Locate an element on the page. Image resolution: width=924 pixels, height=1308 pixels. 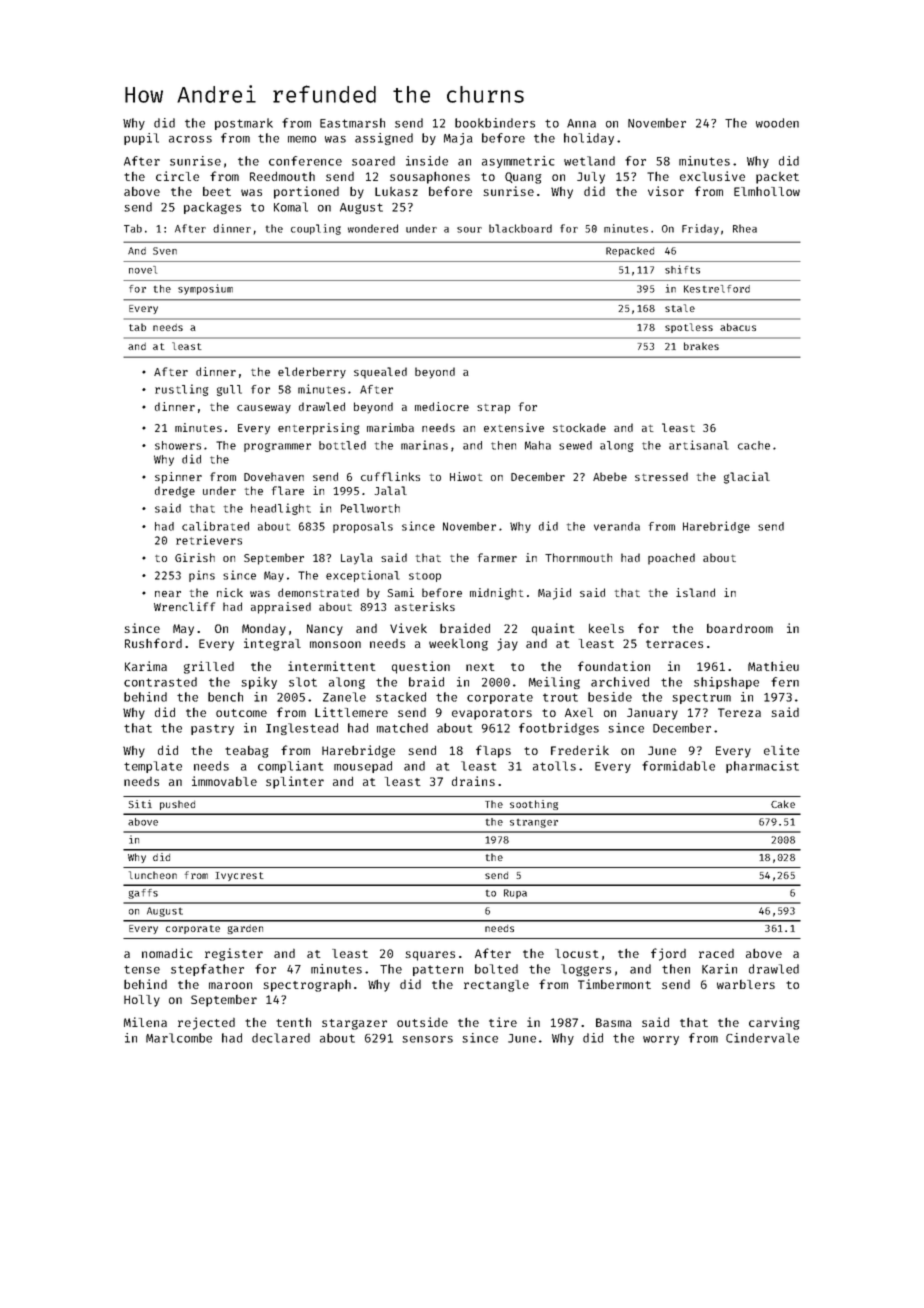
Rupa is located at coordinates (515, 894).
